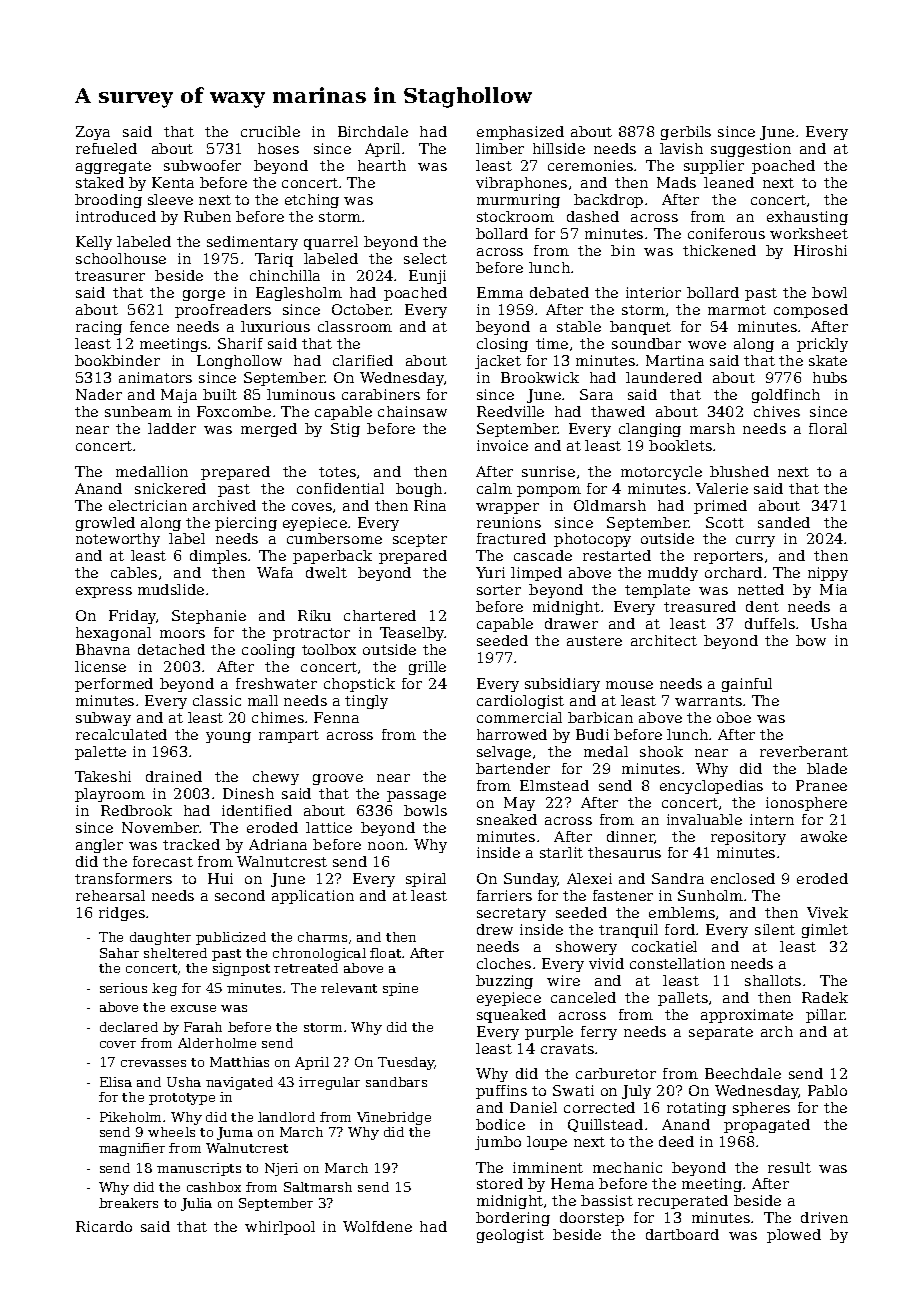 The width and height of the image is (924, 1308). Describe the element at coordinates (682, 1234) in the image. I see `dartboard` at that location.
